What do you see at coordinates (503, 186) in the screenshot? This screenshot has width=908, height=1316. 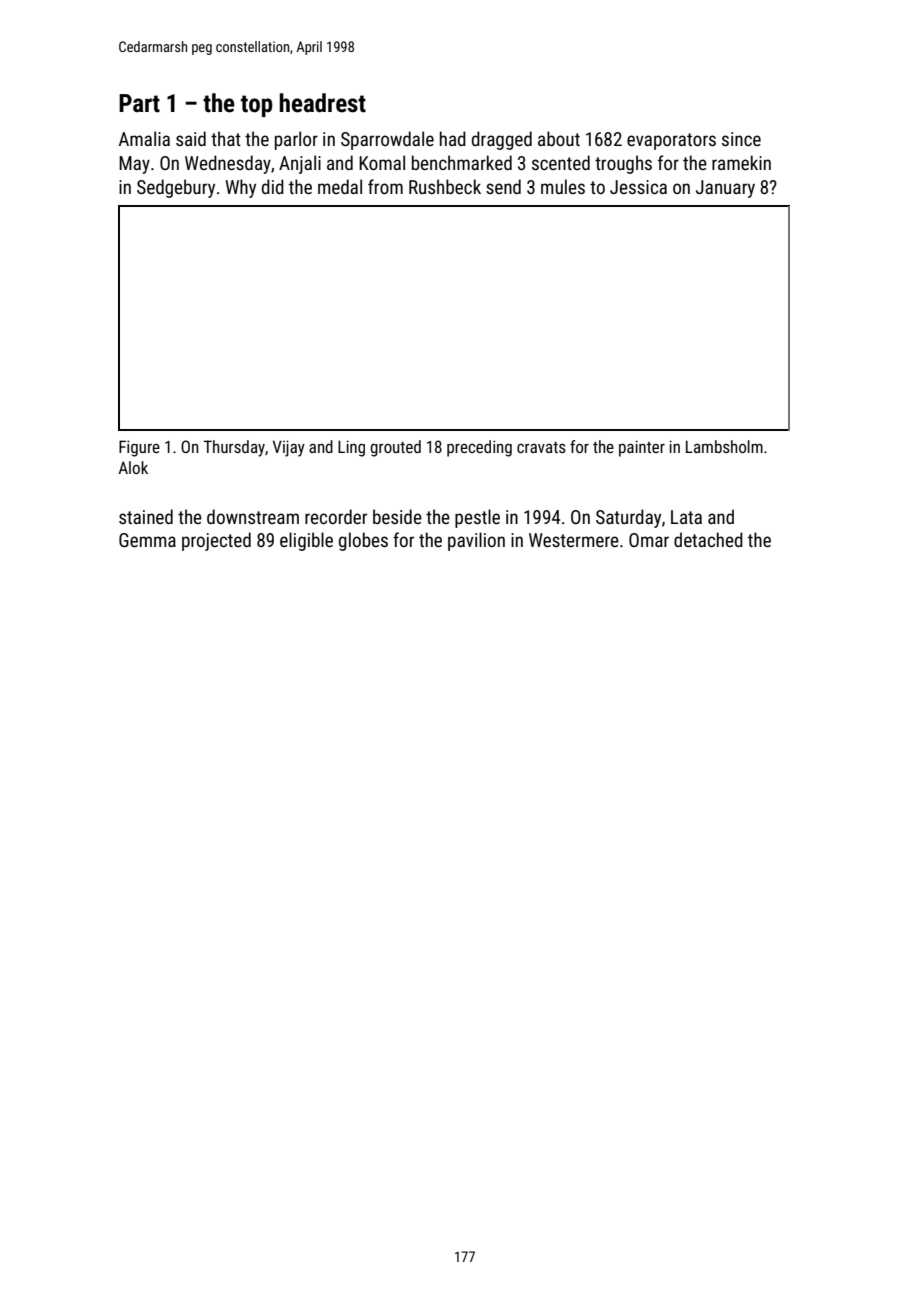 I see `send` at bounding box center [503, 186].
